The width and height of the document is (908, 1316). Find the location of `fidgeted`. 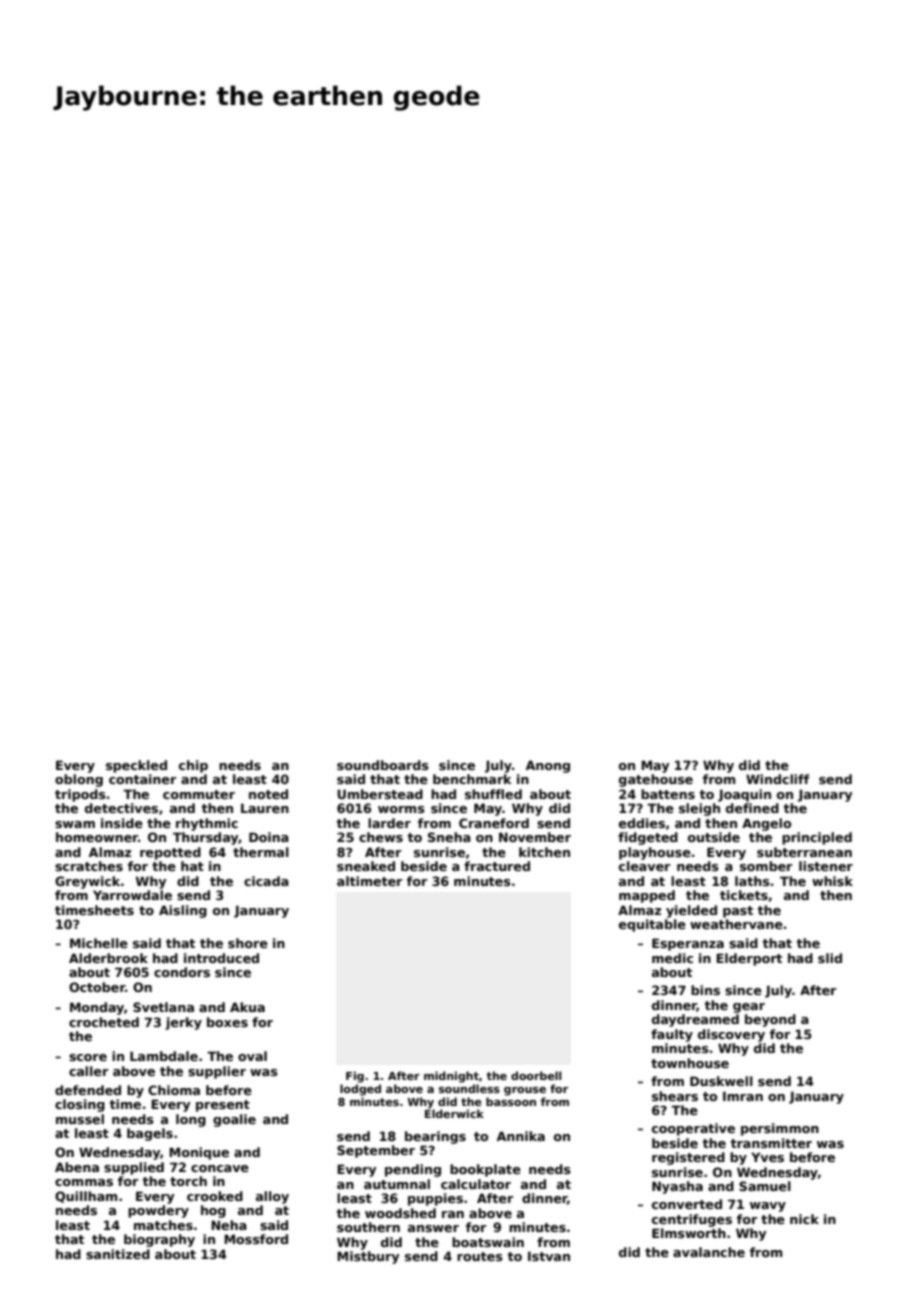

fidgeted is located at coordinates (648, 838).
